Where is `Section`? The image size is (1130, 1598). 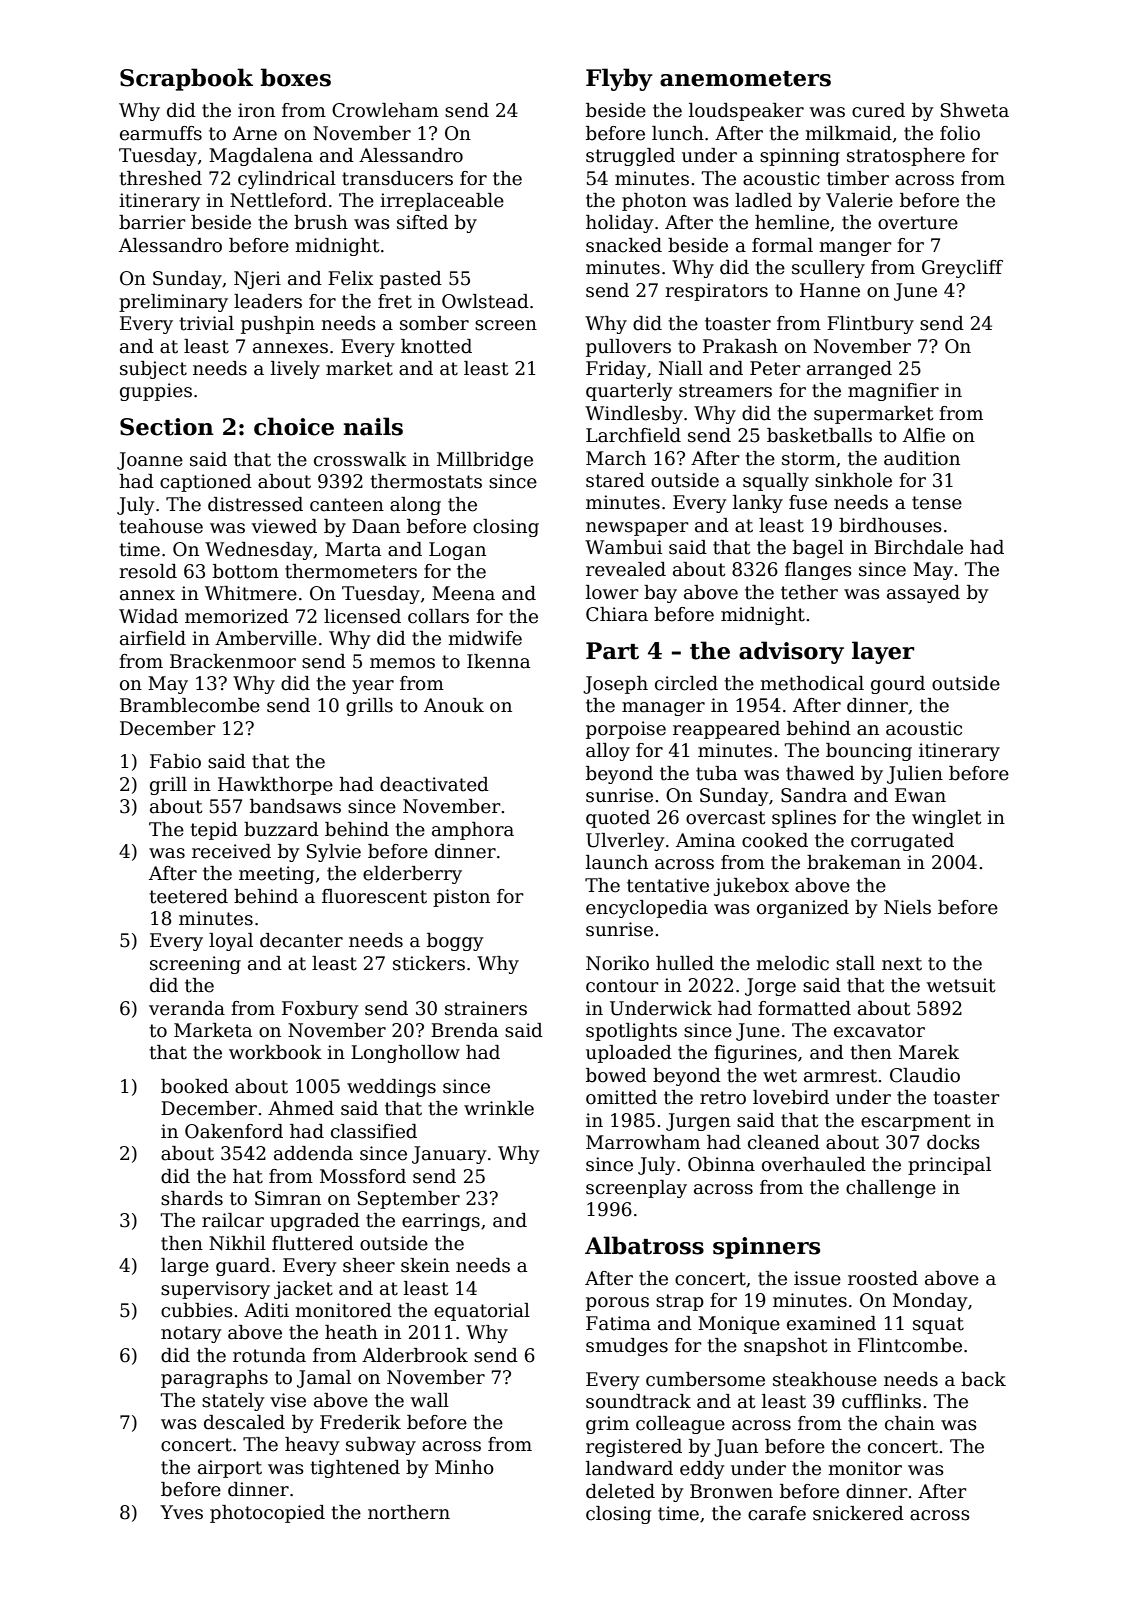 Section is located at coordinates (167, 427).
